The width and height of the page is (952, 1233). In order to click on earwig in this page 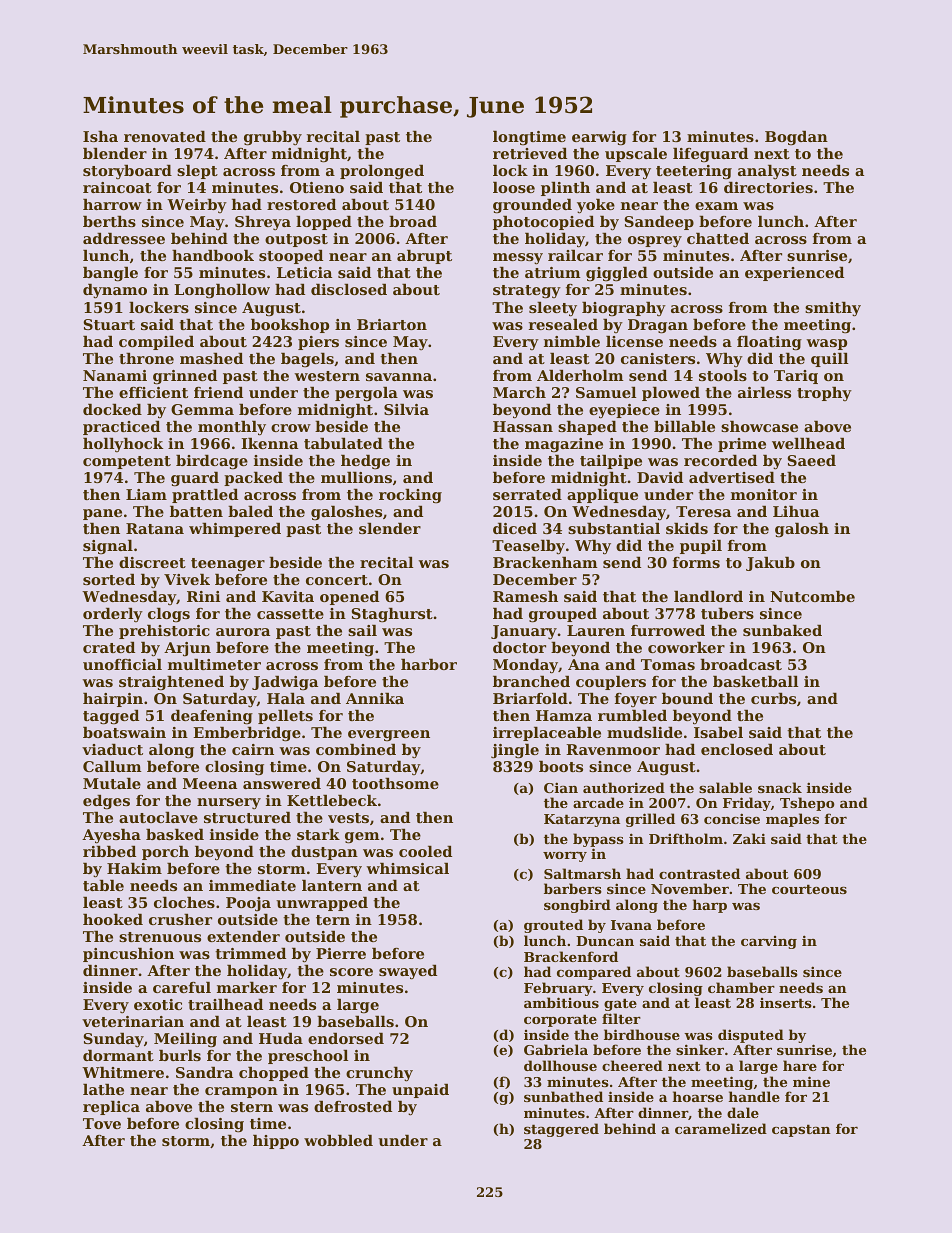, I will do `click(599, 138)`.
